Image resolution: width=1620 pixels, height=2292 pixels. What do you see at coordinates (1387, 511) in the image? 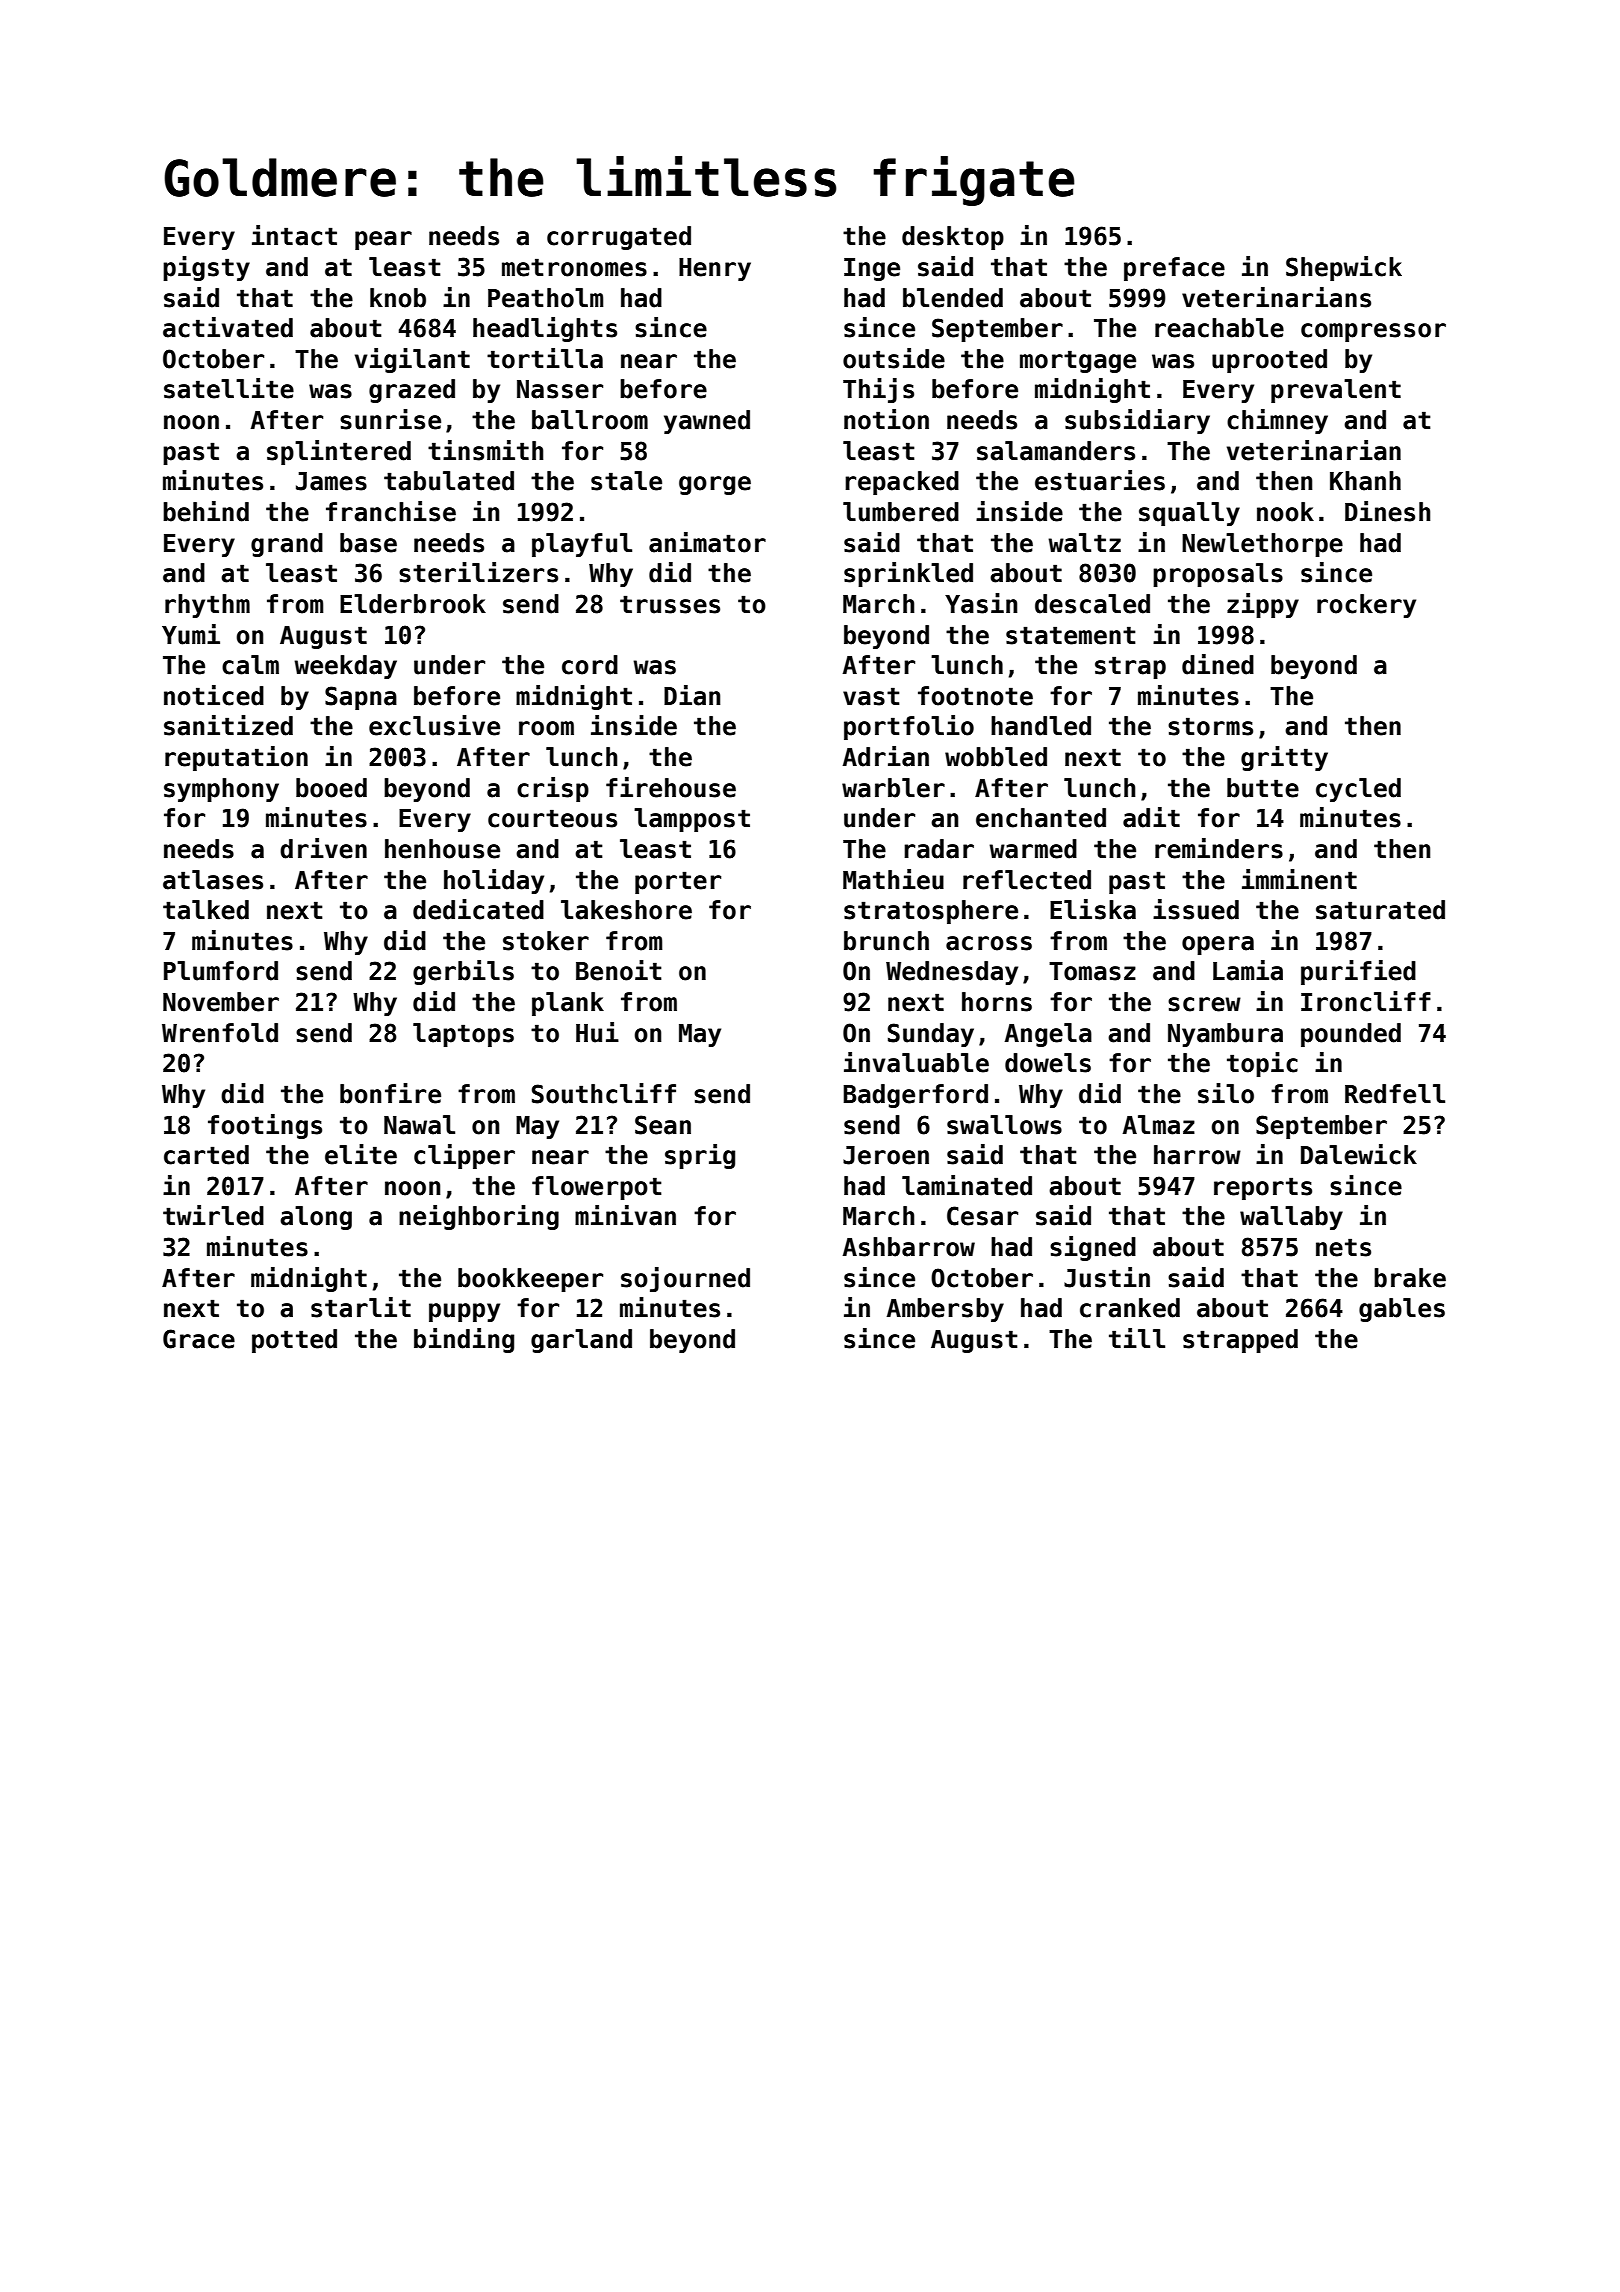
I see `Dinesh` at bounding box center [1387, 511].
